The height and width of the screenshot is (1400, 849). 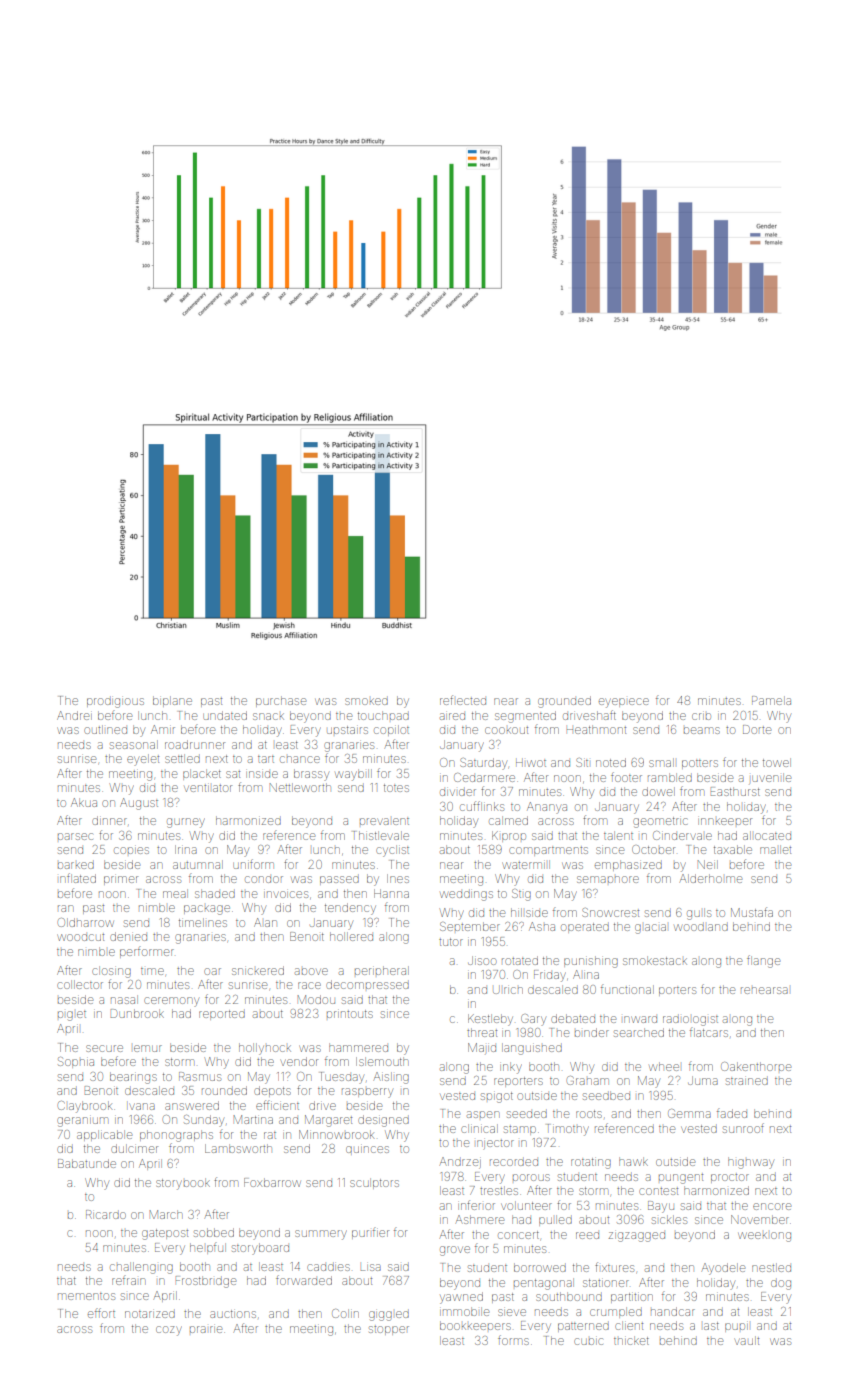 What do you see at coordinates (591, 962) in the screenshot?
I see `punishing` at bounding box center [591, 962].
